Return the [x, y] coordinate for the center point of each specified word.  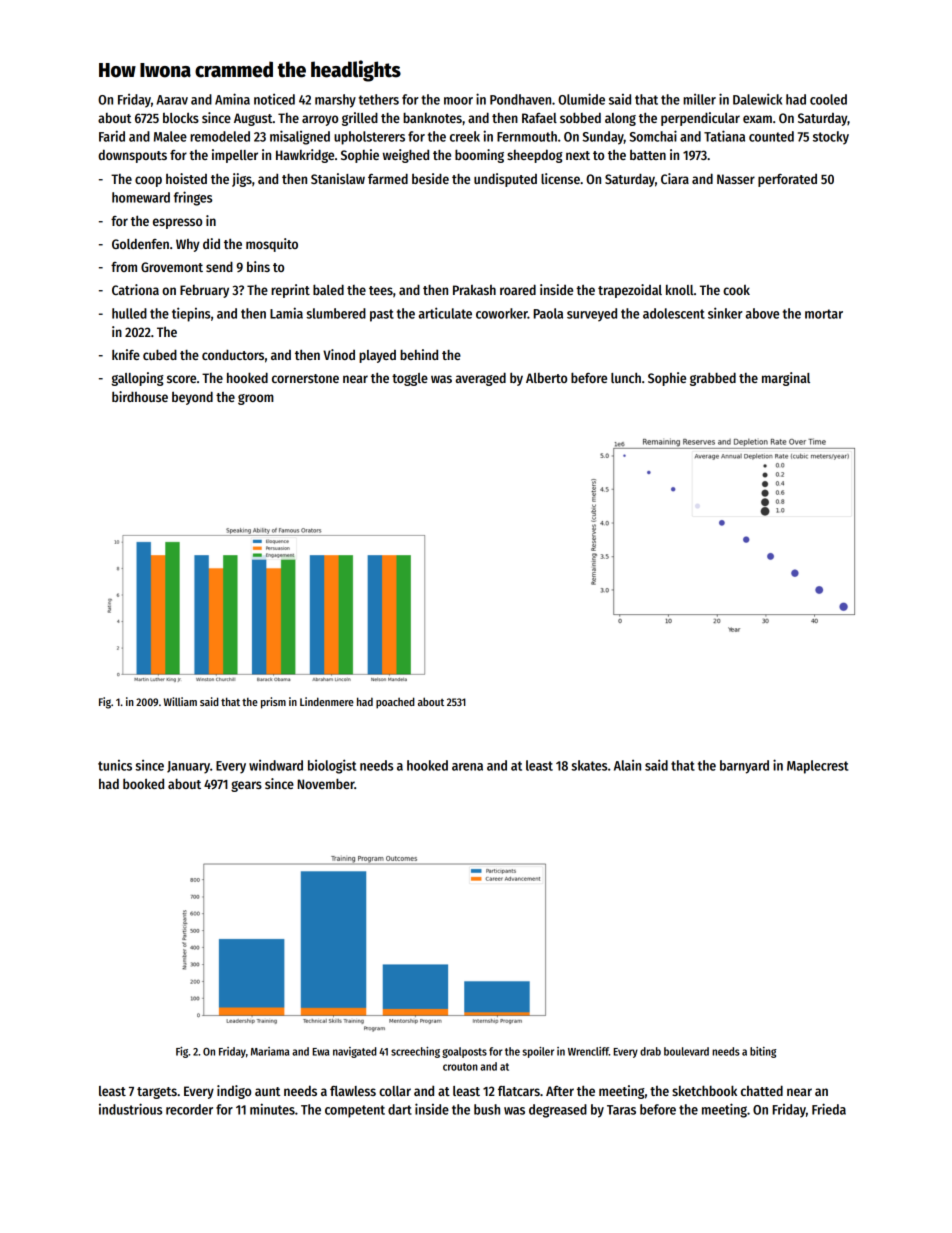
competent [355, 1111]
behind [419, 354]
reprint [290, 291]
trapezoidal [630, 291]
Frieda [829, 1109]
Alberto [546, 378]
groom [256, 399]
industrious [130, 1109]
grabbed [713, 379]
